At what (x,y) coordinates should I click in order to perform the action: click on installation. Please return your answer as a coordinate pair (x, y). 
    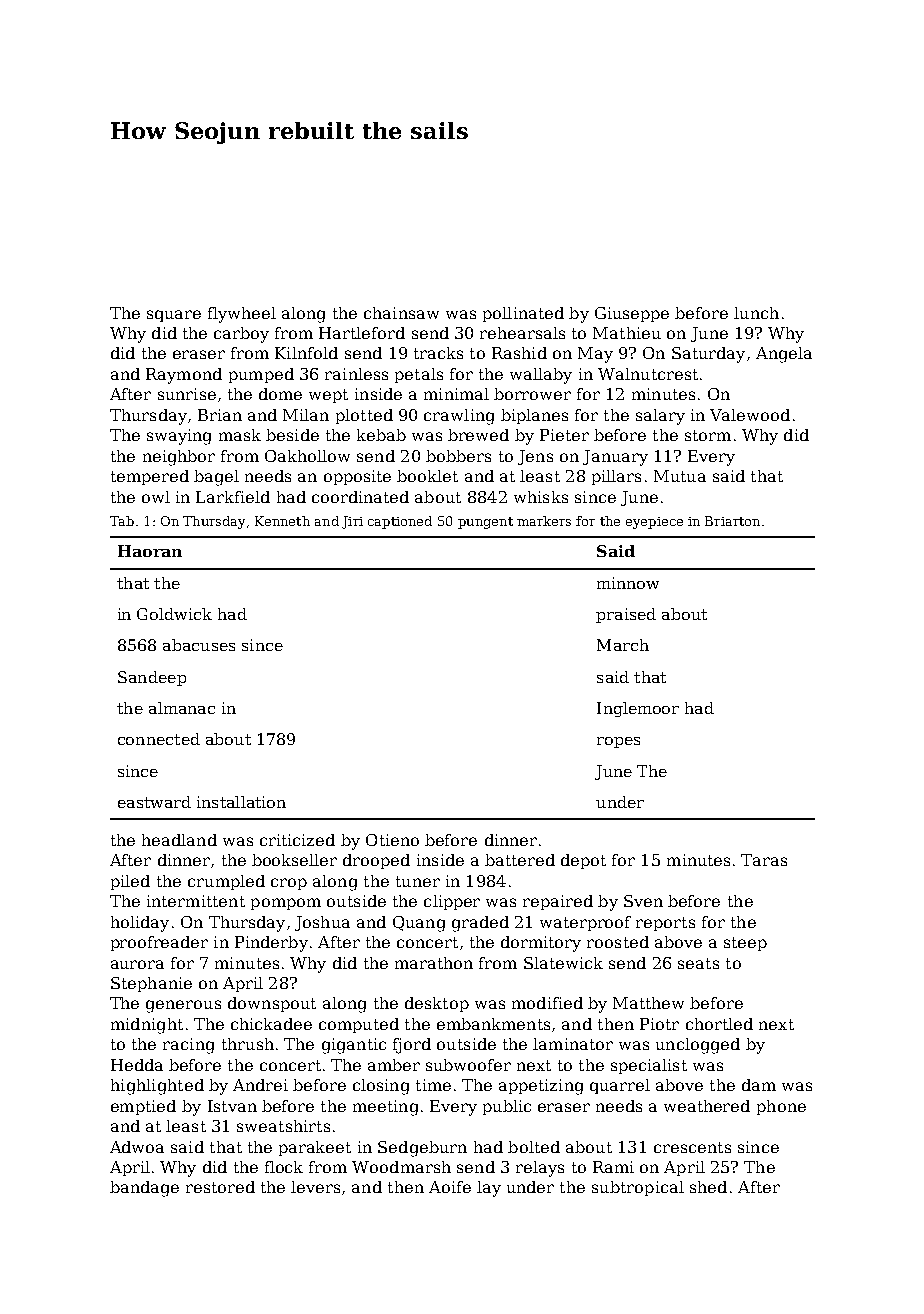
    Looking at the image, I should click on (241, 802).
